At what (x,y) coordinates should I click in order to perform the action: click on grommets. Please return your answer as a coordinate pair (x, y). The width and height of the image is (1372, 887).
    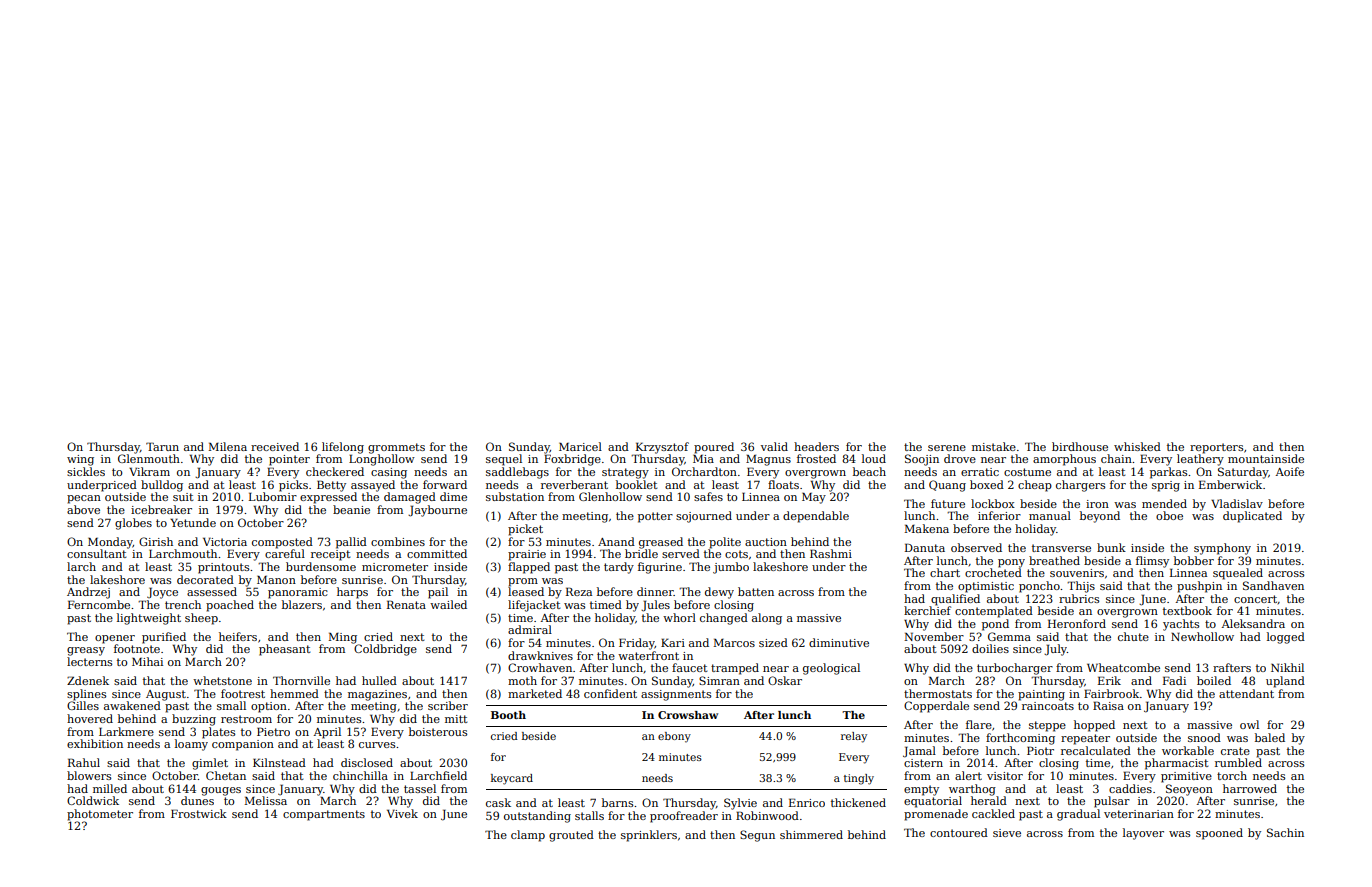
    Looking at the image, I should click on (396, 448).
